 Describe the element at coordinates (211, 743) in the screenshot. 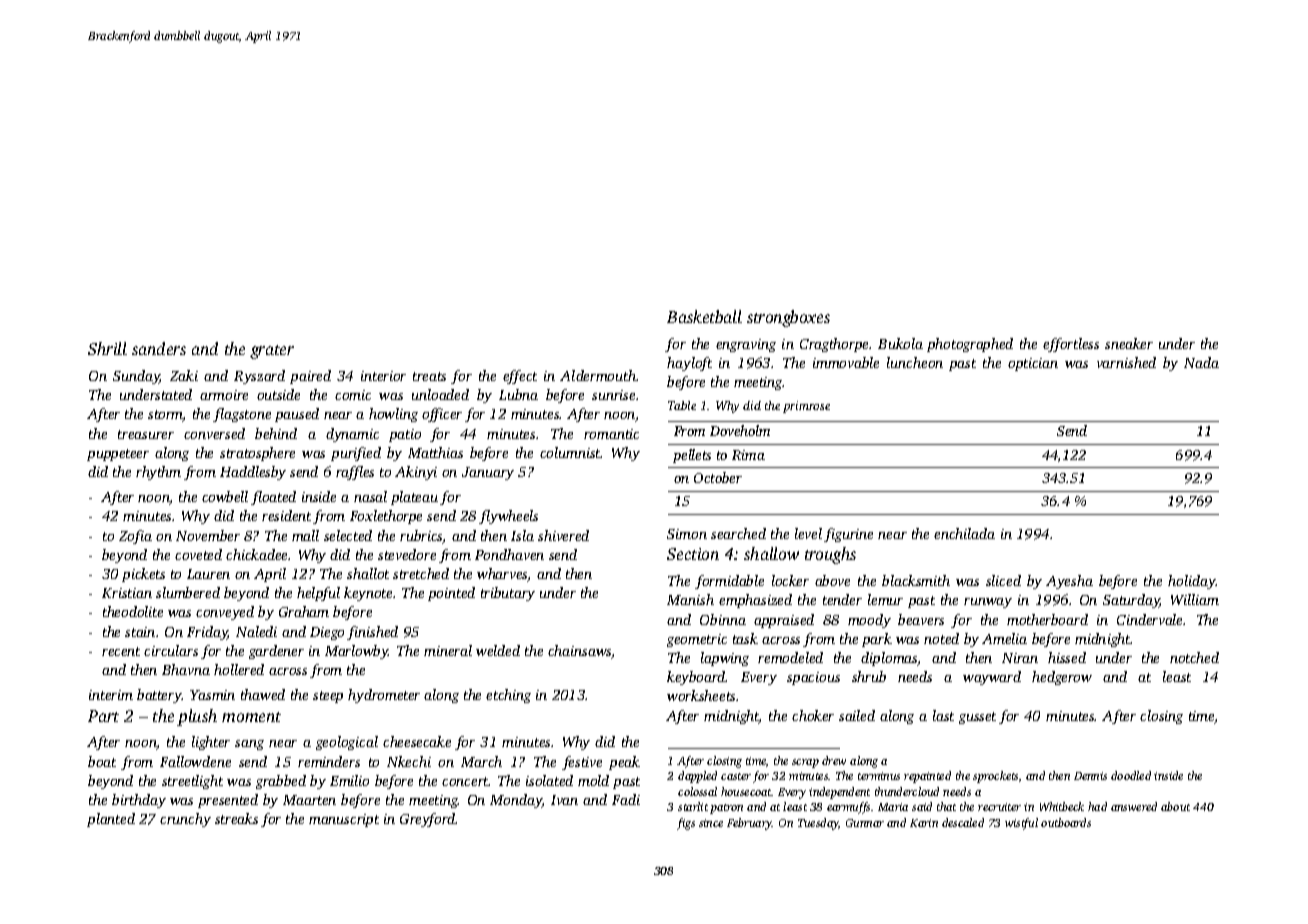

I see `lighter` at that location.
